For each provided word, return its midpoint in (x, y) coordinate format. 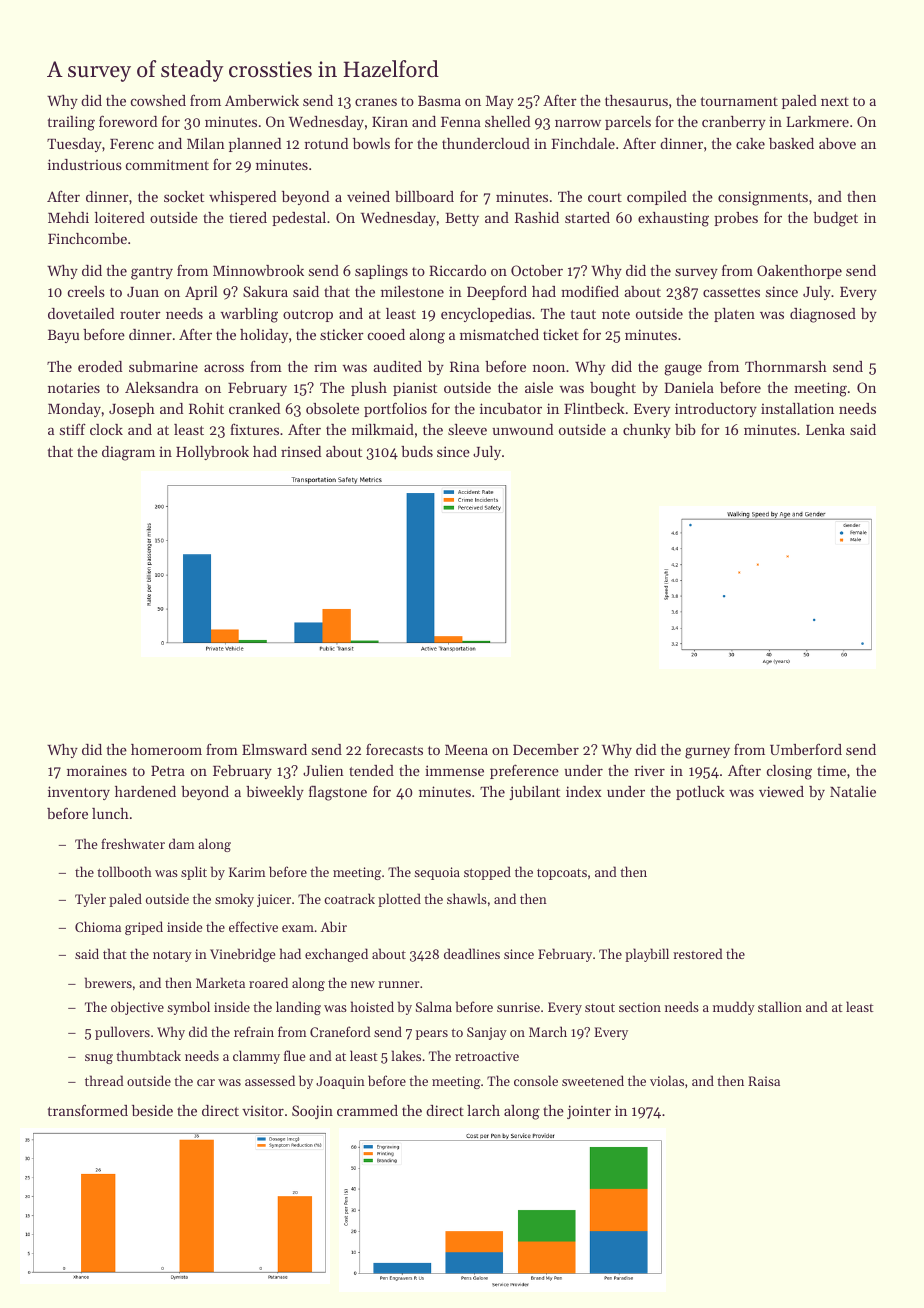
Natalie (853, 791)
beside (152, 1110)
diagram (128, 453)
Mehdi (68, 217)
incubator (511, 408)
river (649, 770)
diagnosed (823, 315)
